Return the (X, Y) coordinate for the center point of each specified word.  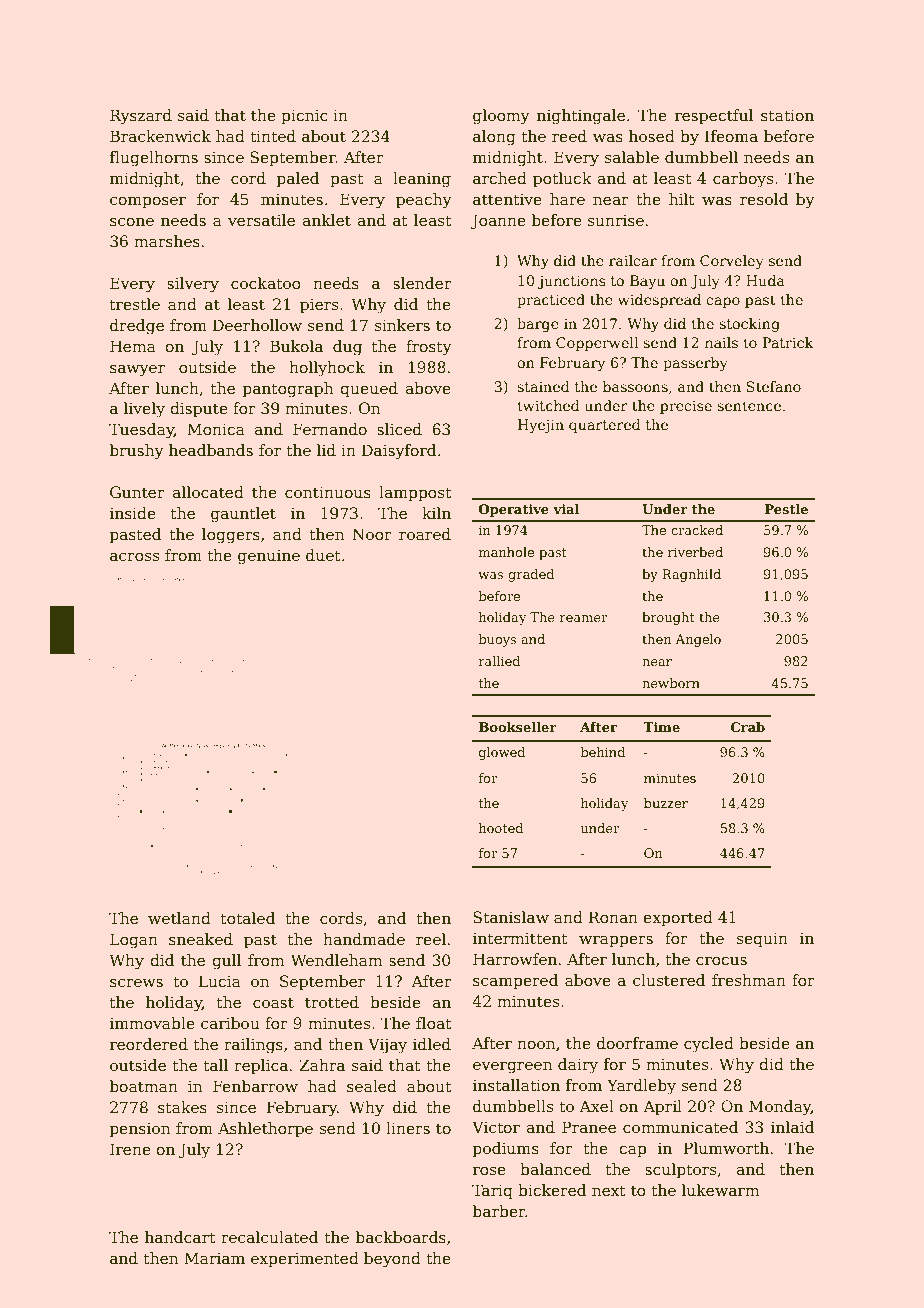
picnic (304, 116)
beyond (392, 1260)
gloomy (501, 117)
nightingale (581, 117)
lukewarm (721, 1190)
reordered (149, 1044)
